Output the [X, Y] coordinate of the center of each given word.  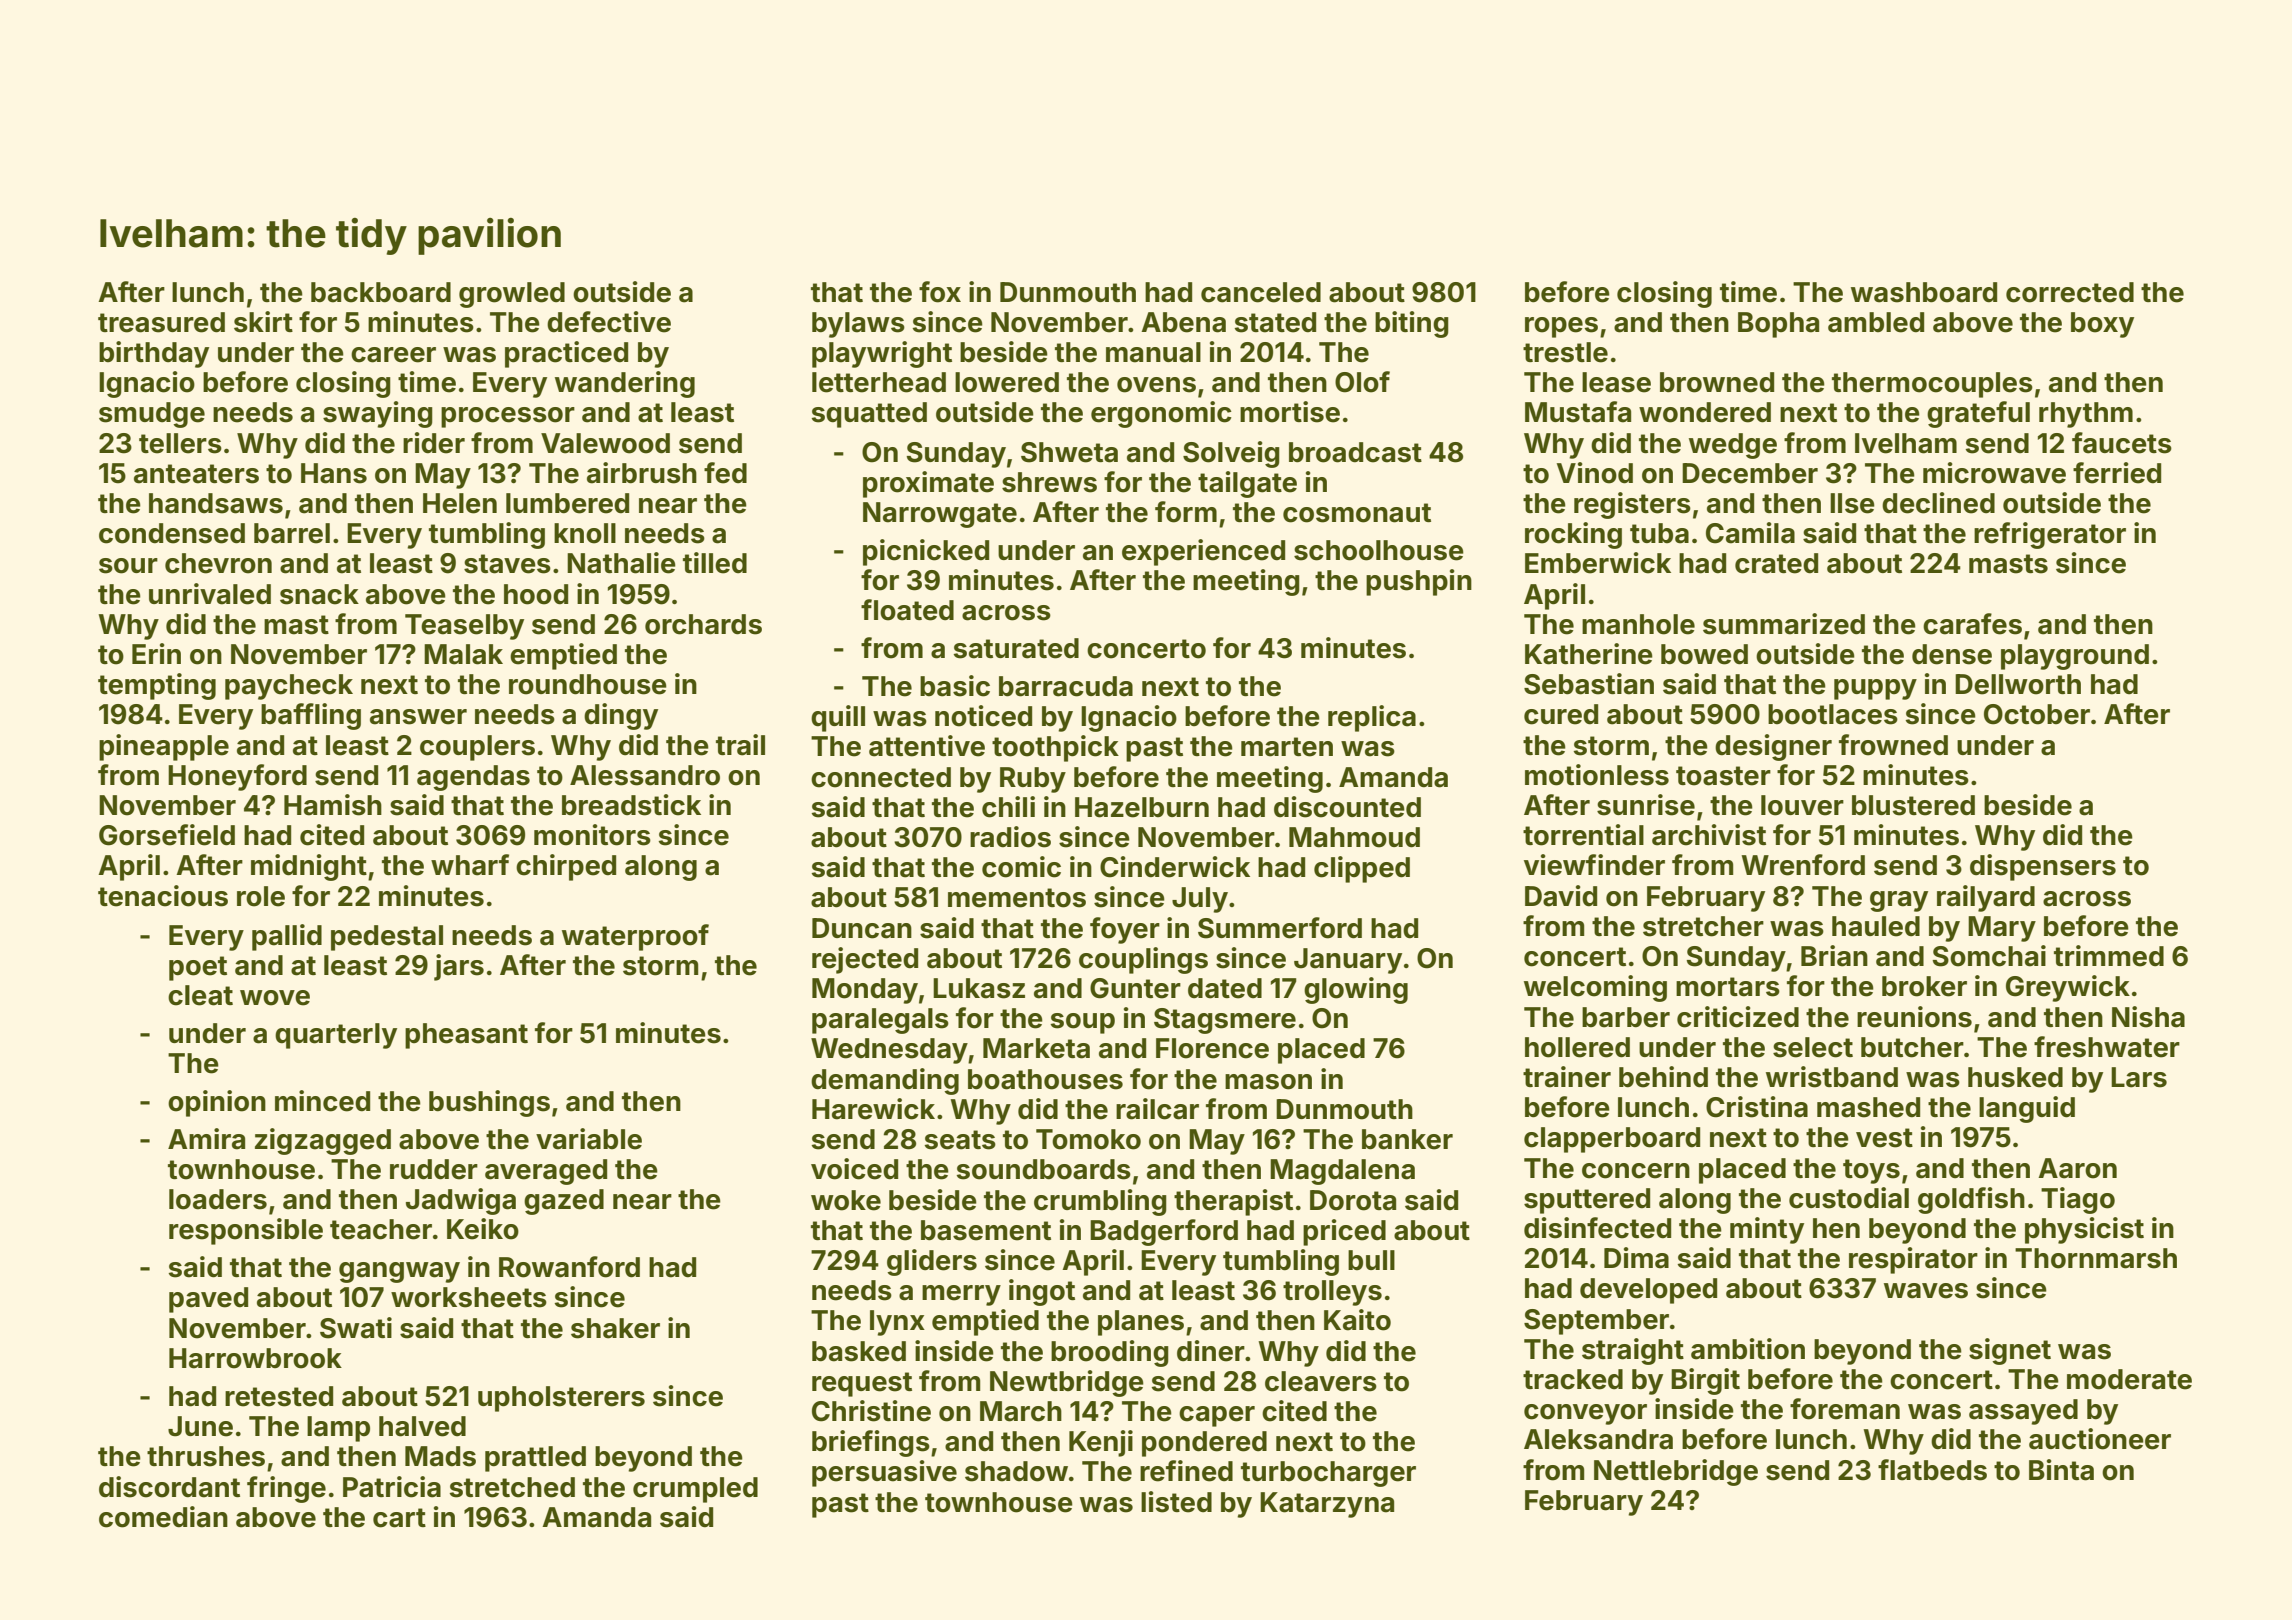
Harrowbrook [255, 1358]
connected [881, 777]
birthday [154, 354]
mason [1268, 1082]
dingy [621, 716]
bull [1371, 1260]
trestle [1565, 352]
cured [1561, 714]
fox [940, 292]
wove [275, 998]
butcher [1912, 1047]
